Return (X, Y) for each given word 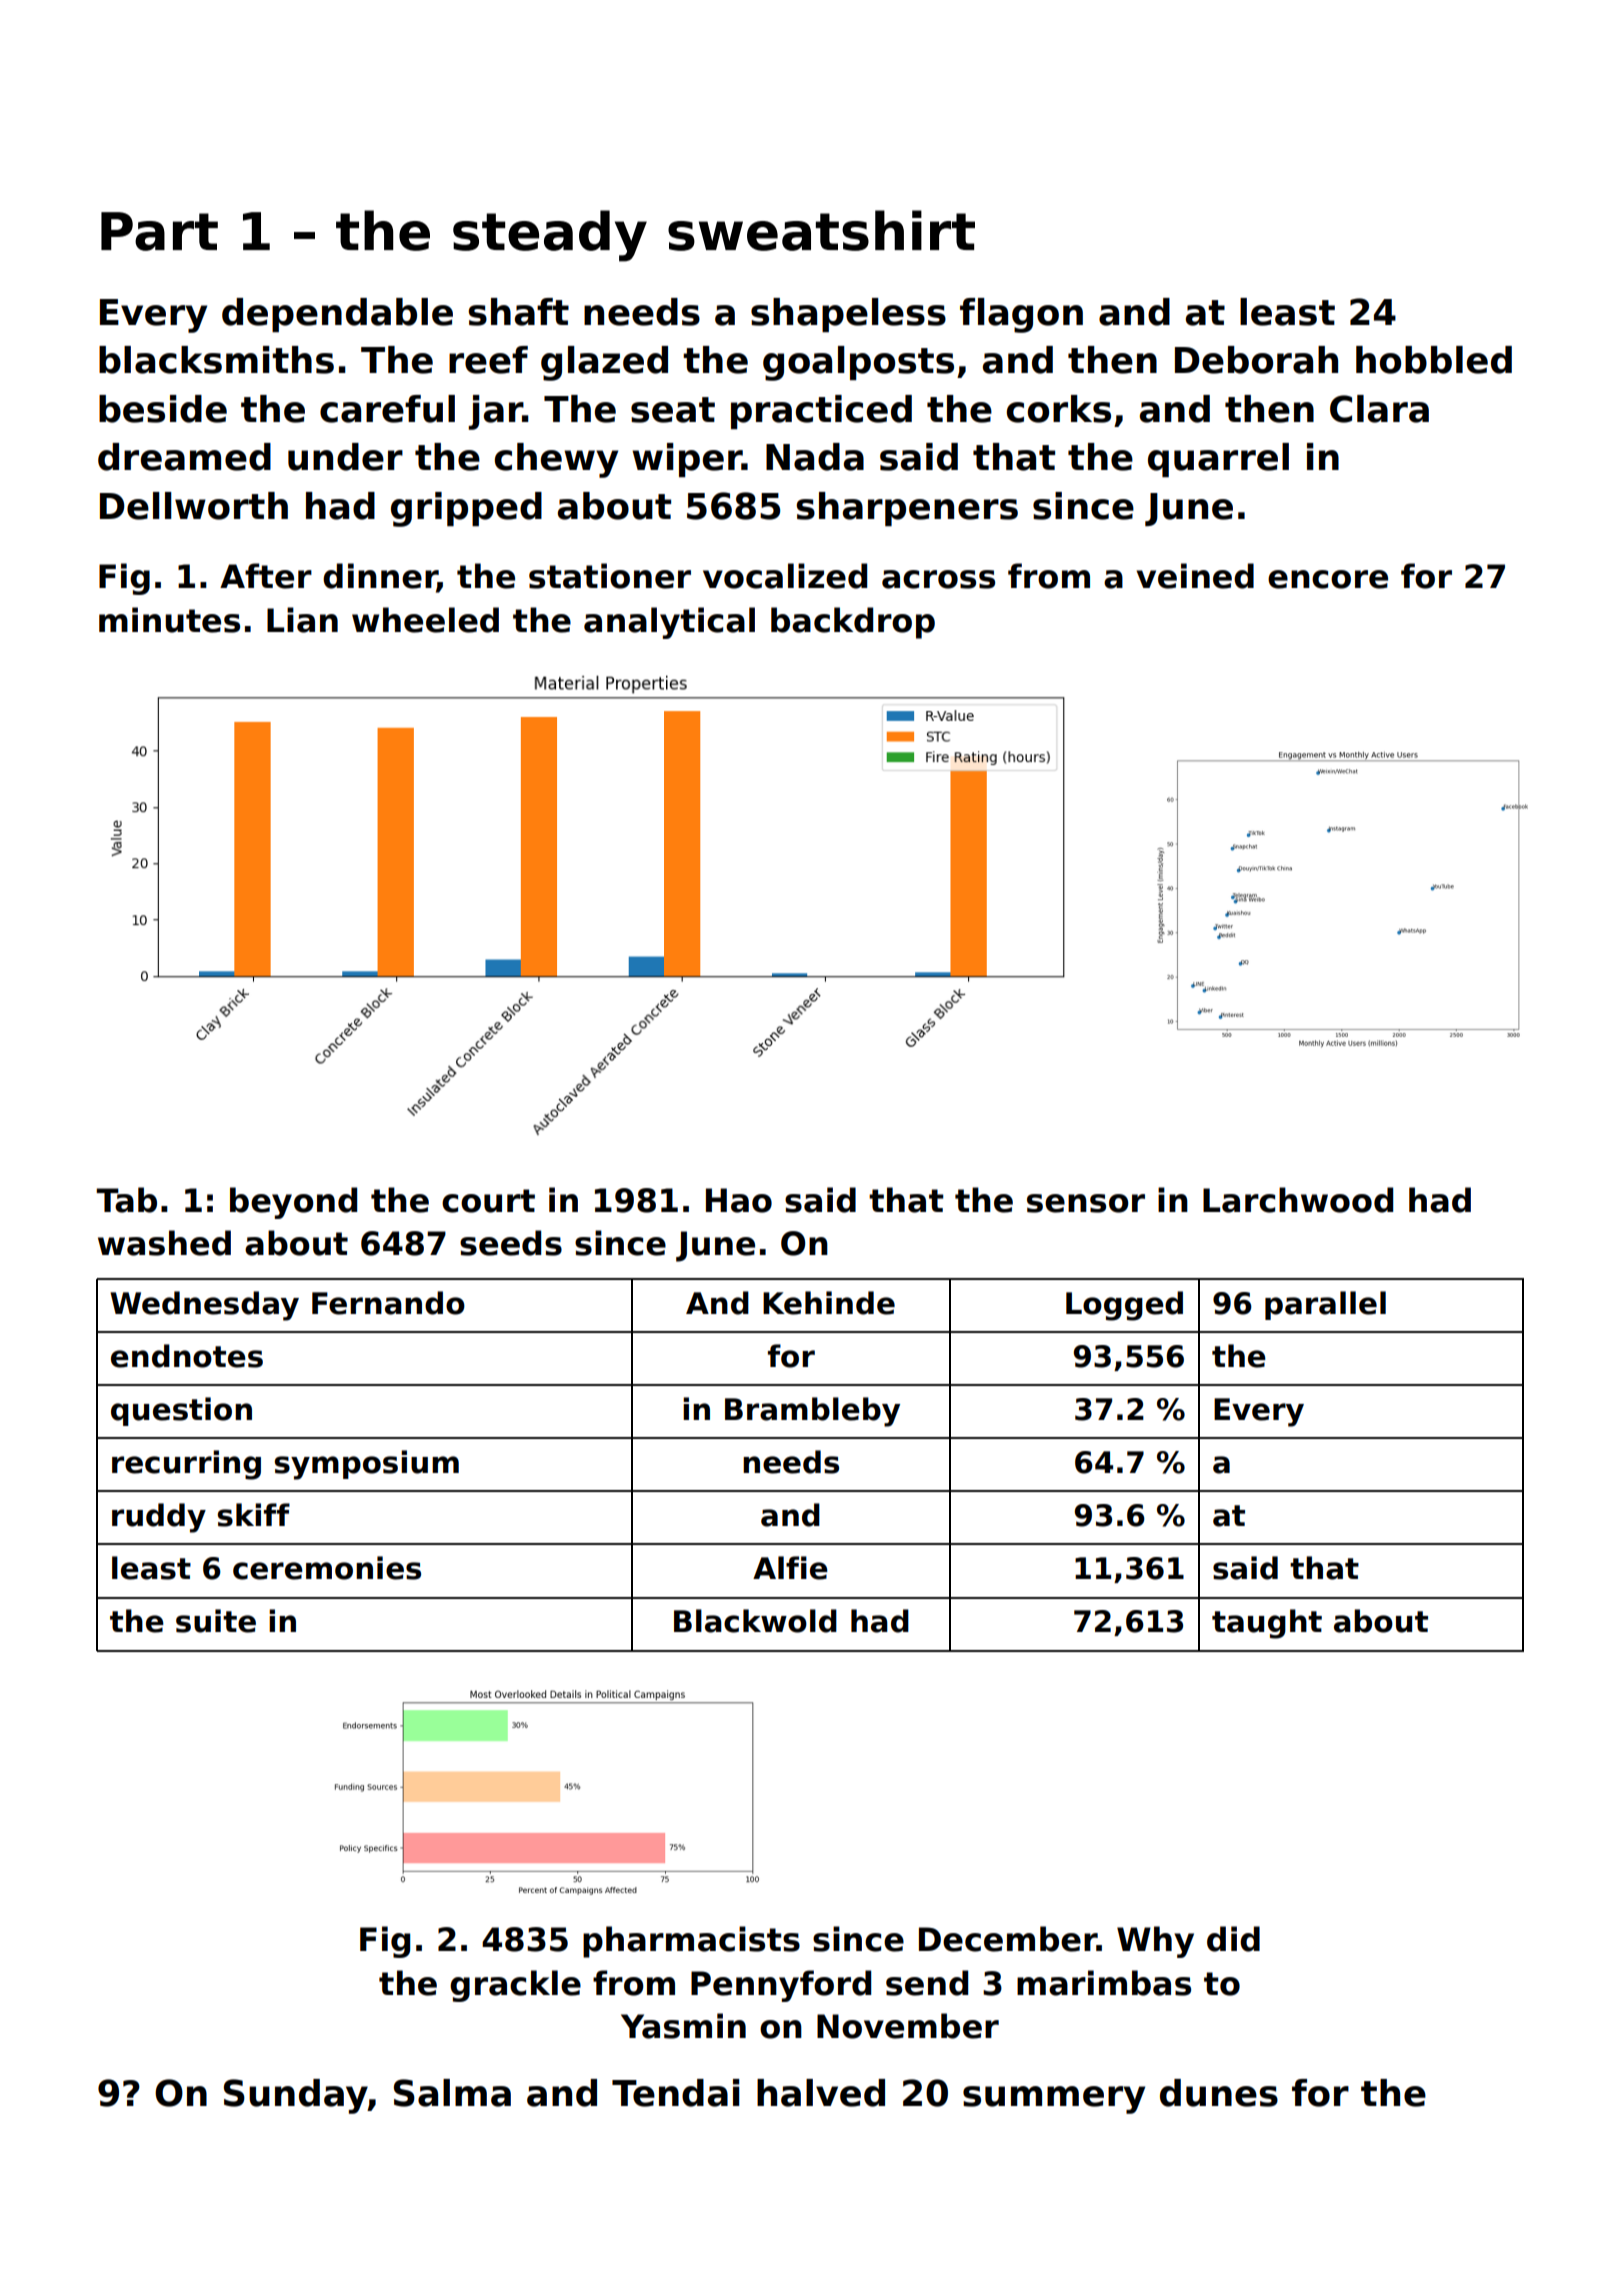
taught (1267, 1624)
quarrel (1218, 460)
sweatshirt (821, 230)
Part (159, 231)
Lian (302, 620)
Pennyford (781, 1986)
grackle (515, 1986)
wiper (687, 460)
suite (216, 1621)
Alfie (790, 1568)
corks (1059, 409)
